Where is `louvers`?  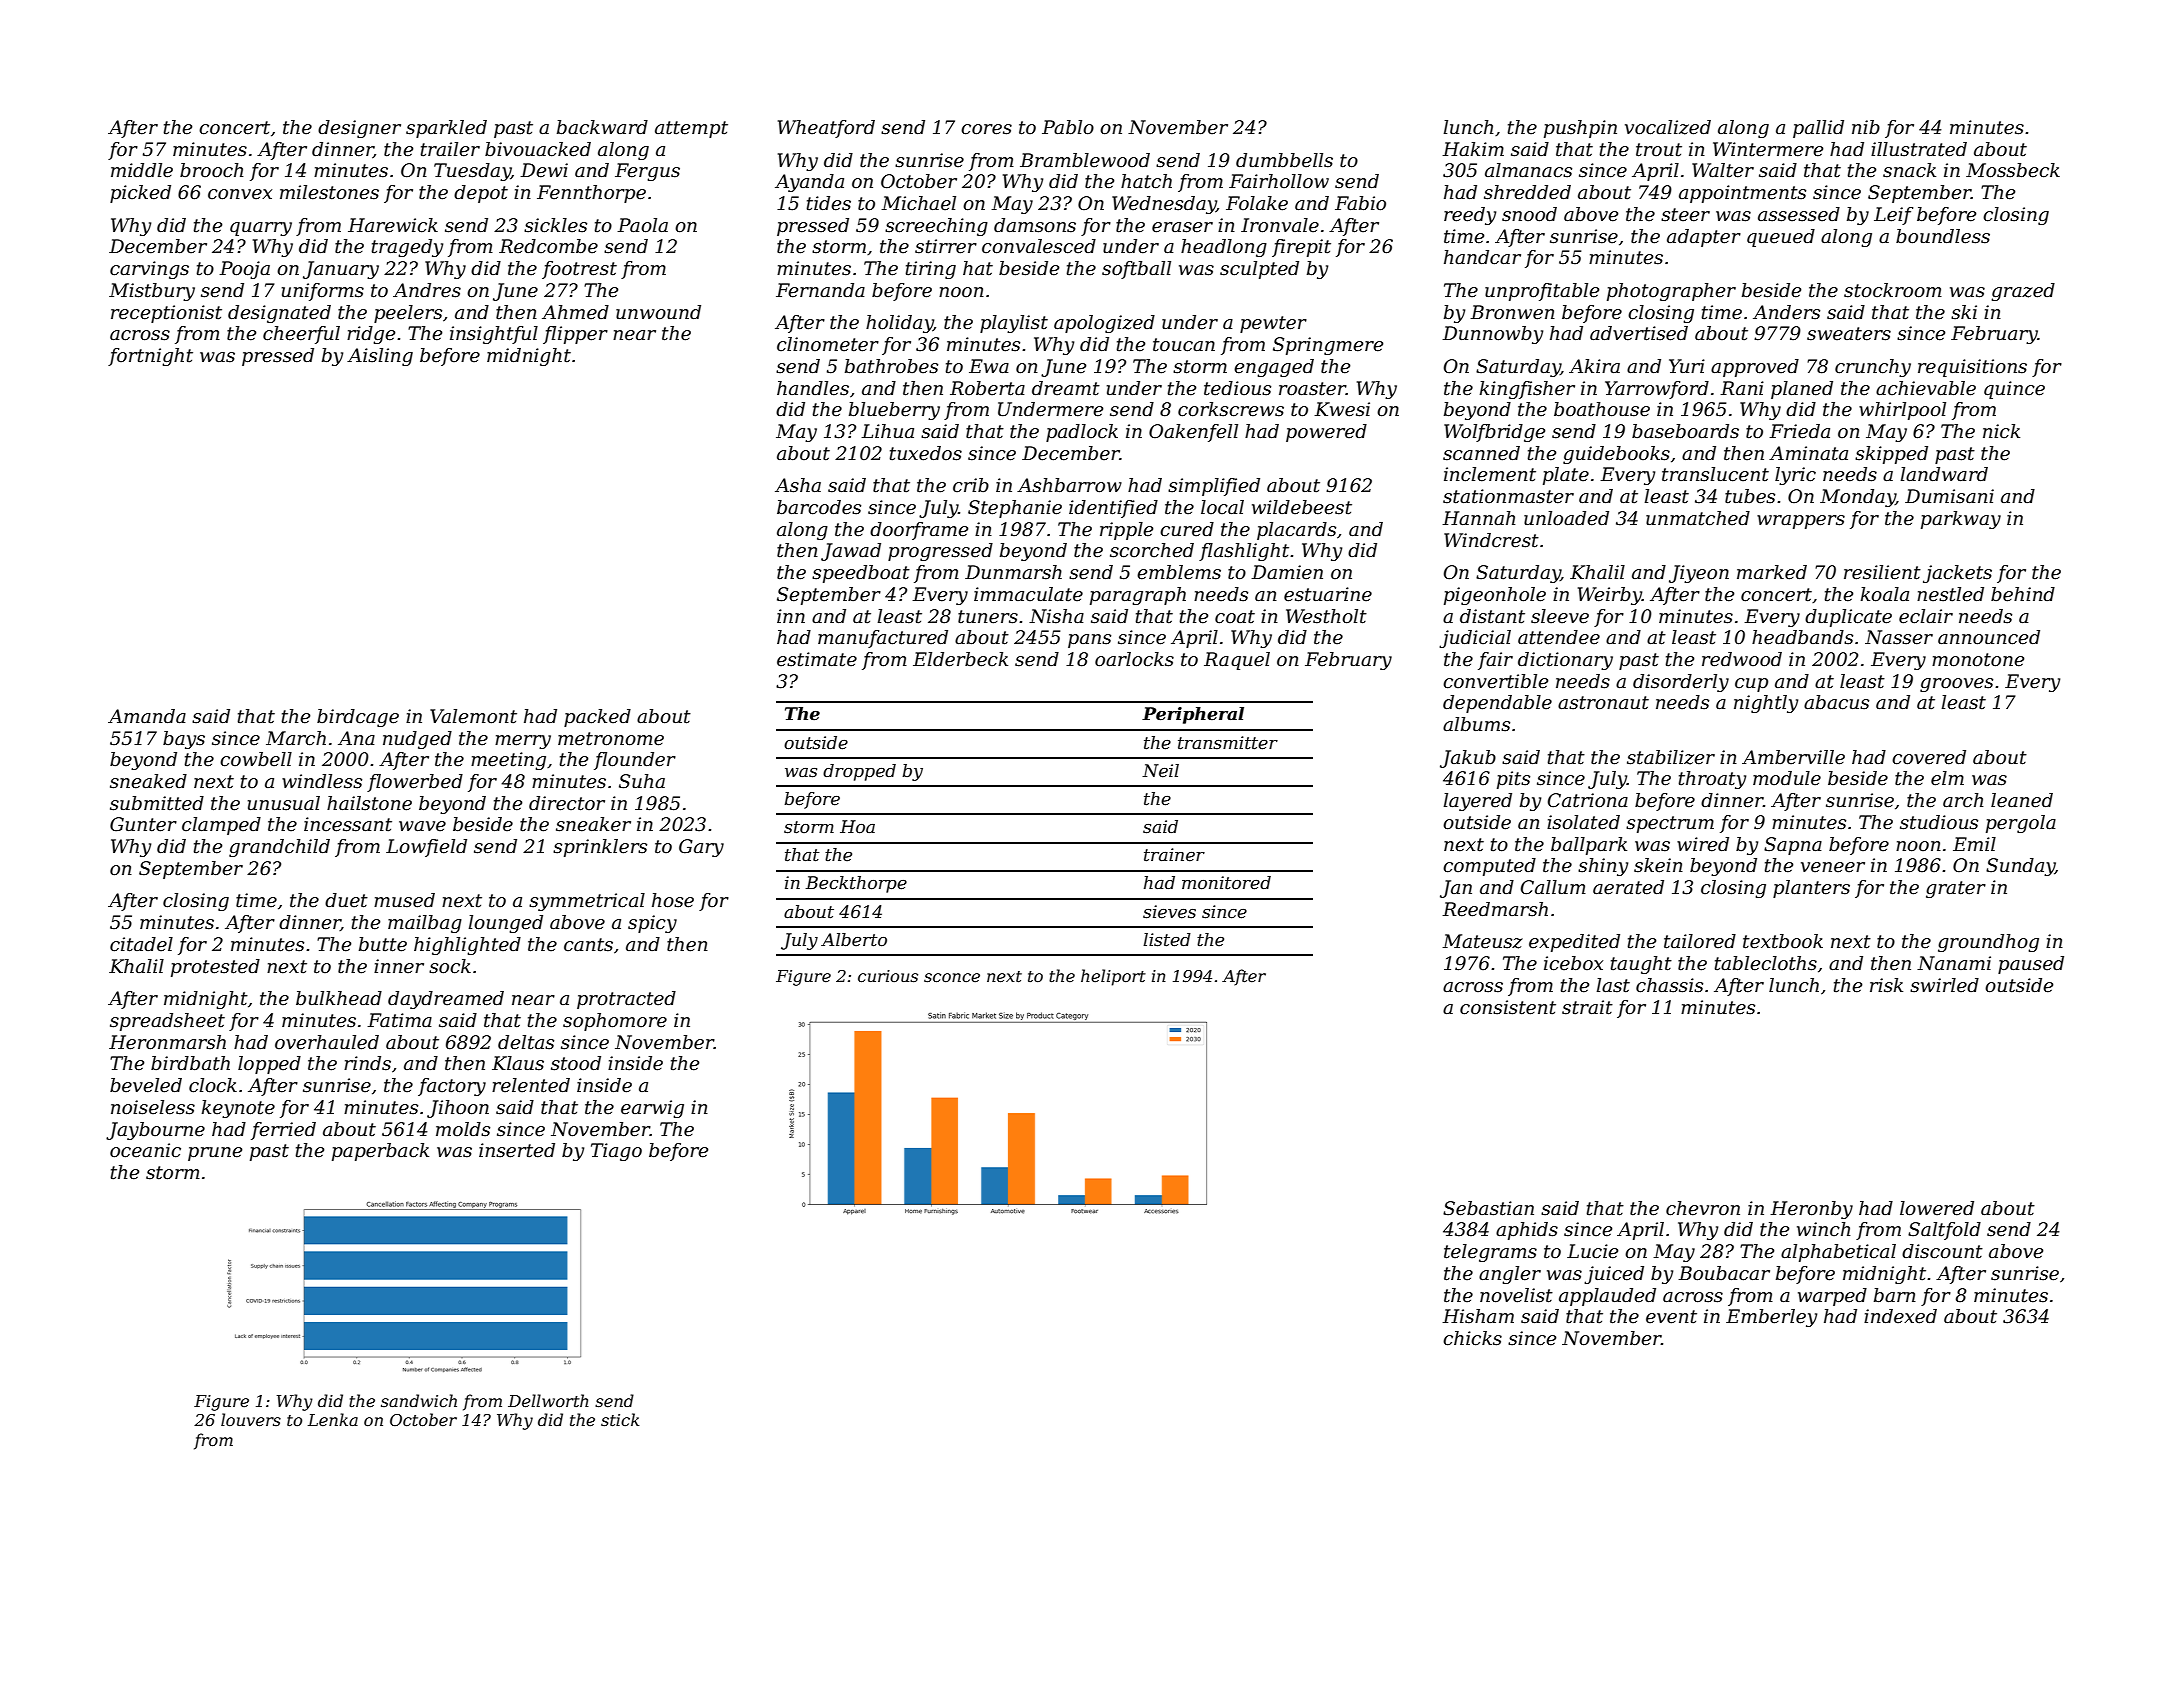 louvers is located at coordinates (251, 1419).
